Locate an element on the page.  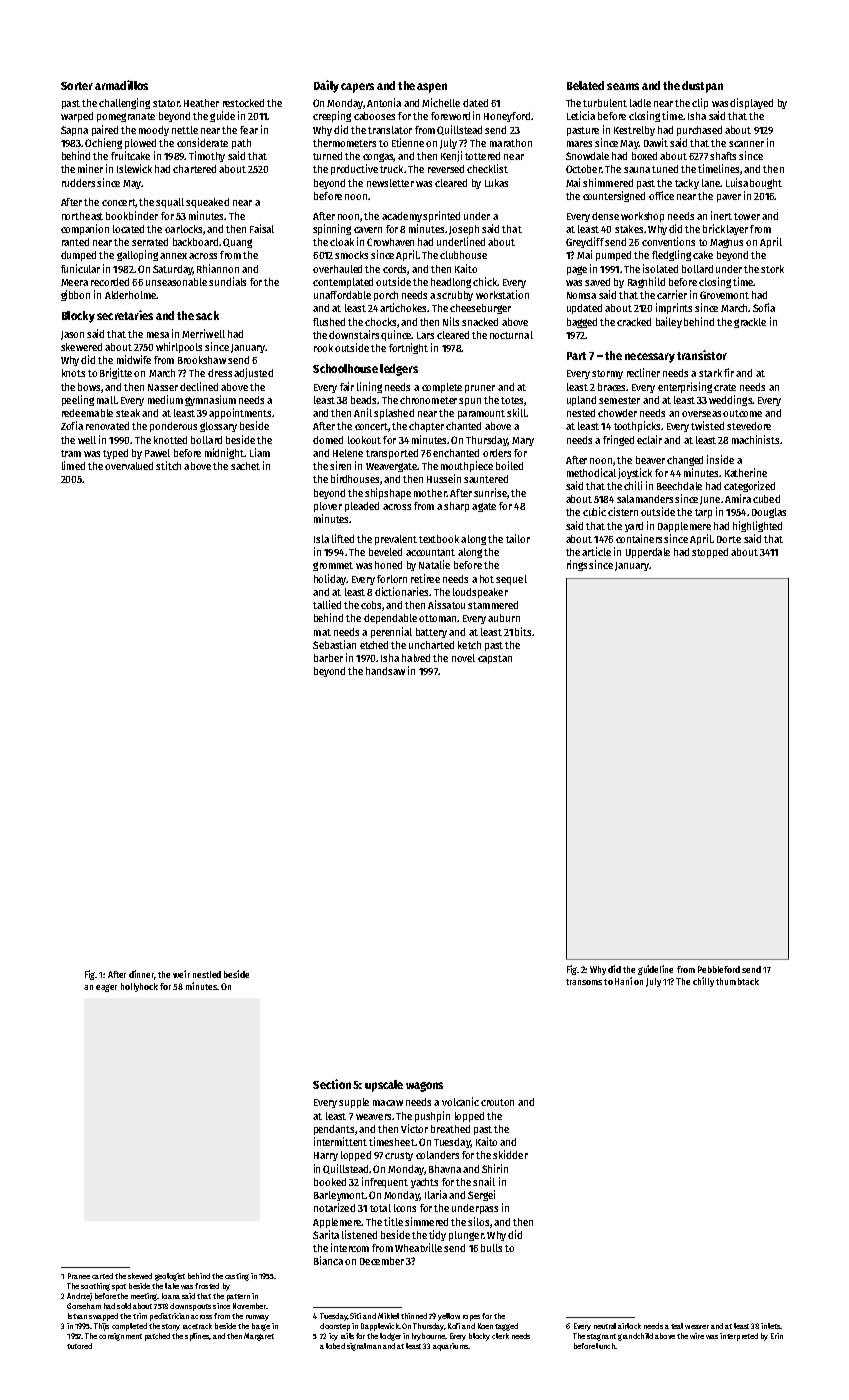
fir is located at coordinates (729, 372).
